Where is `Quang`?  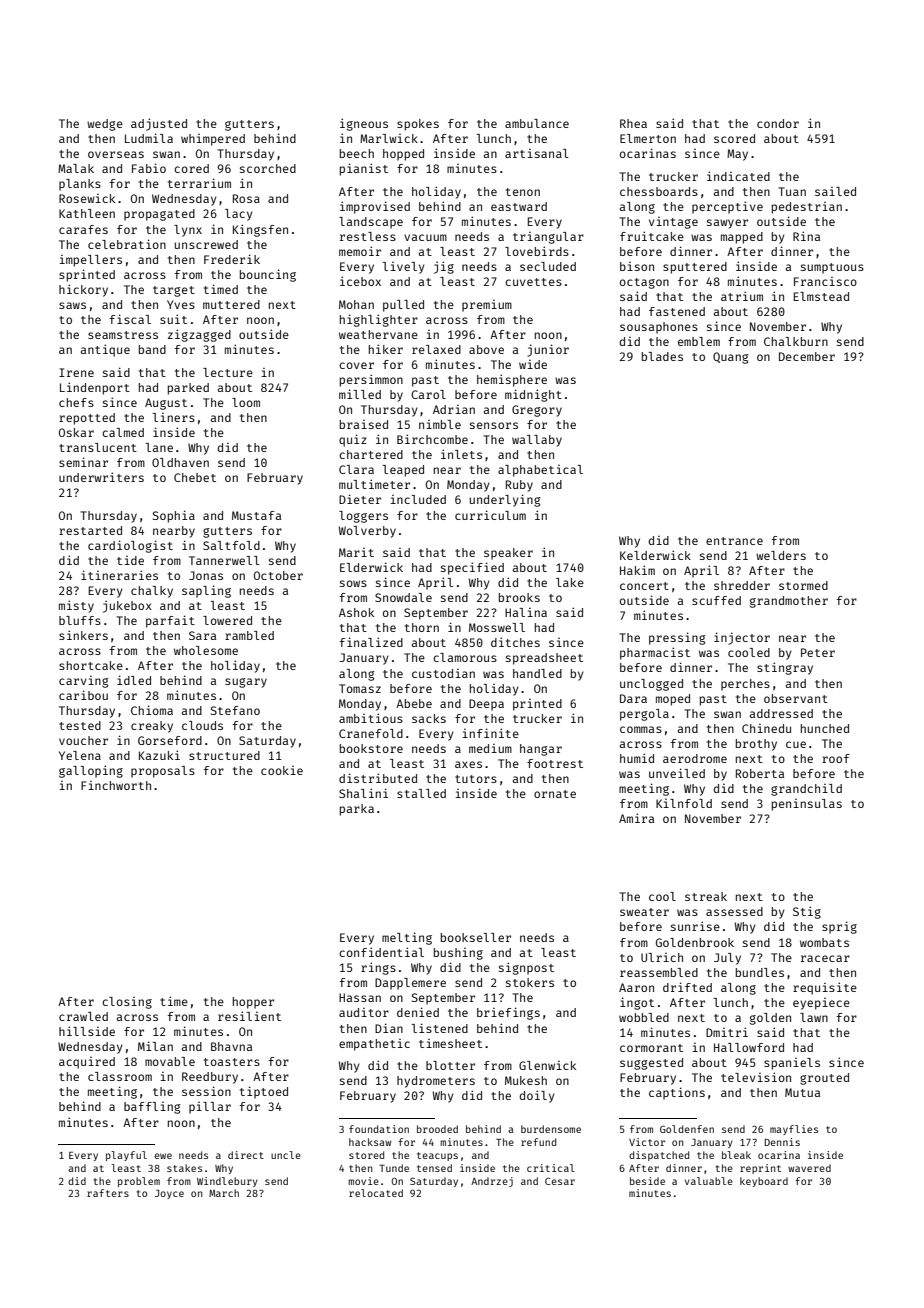
Quang is located at coordinates (731, 358).
